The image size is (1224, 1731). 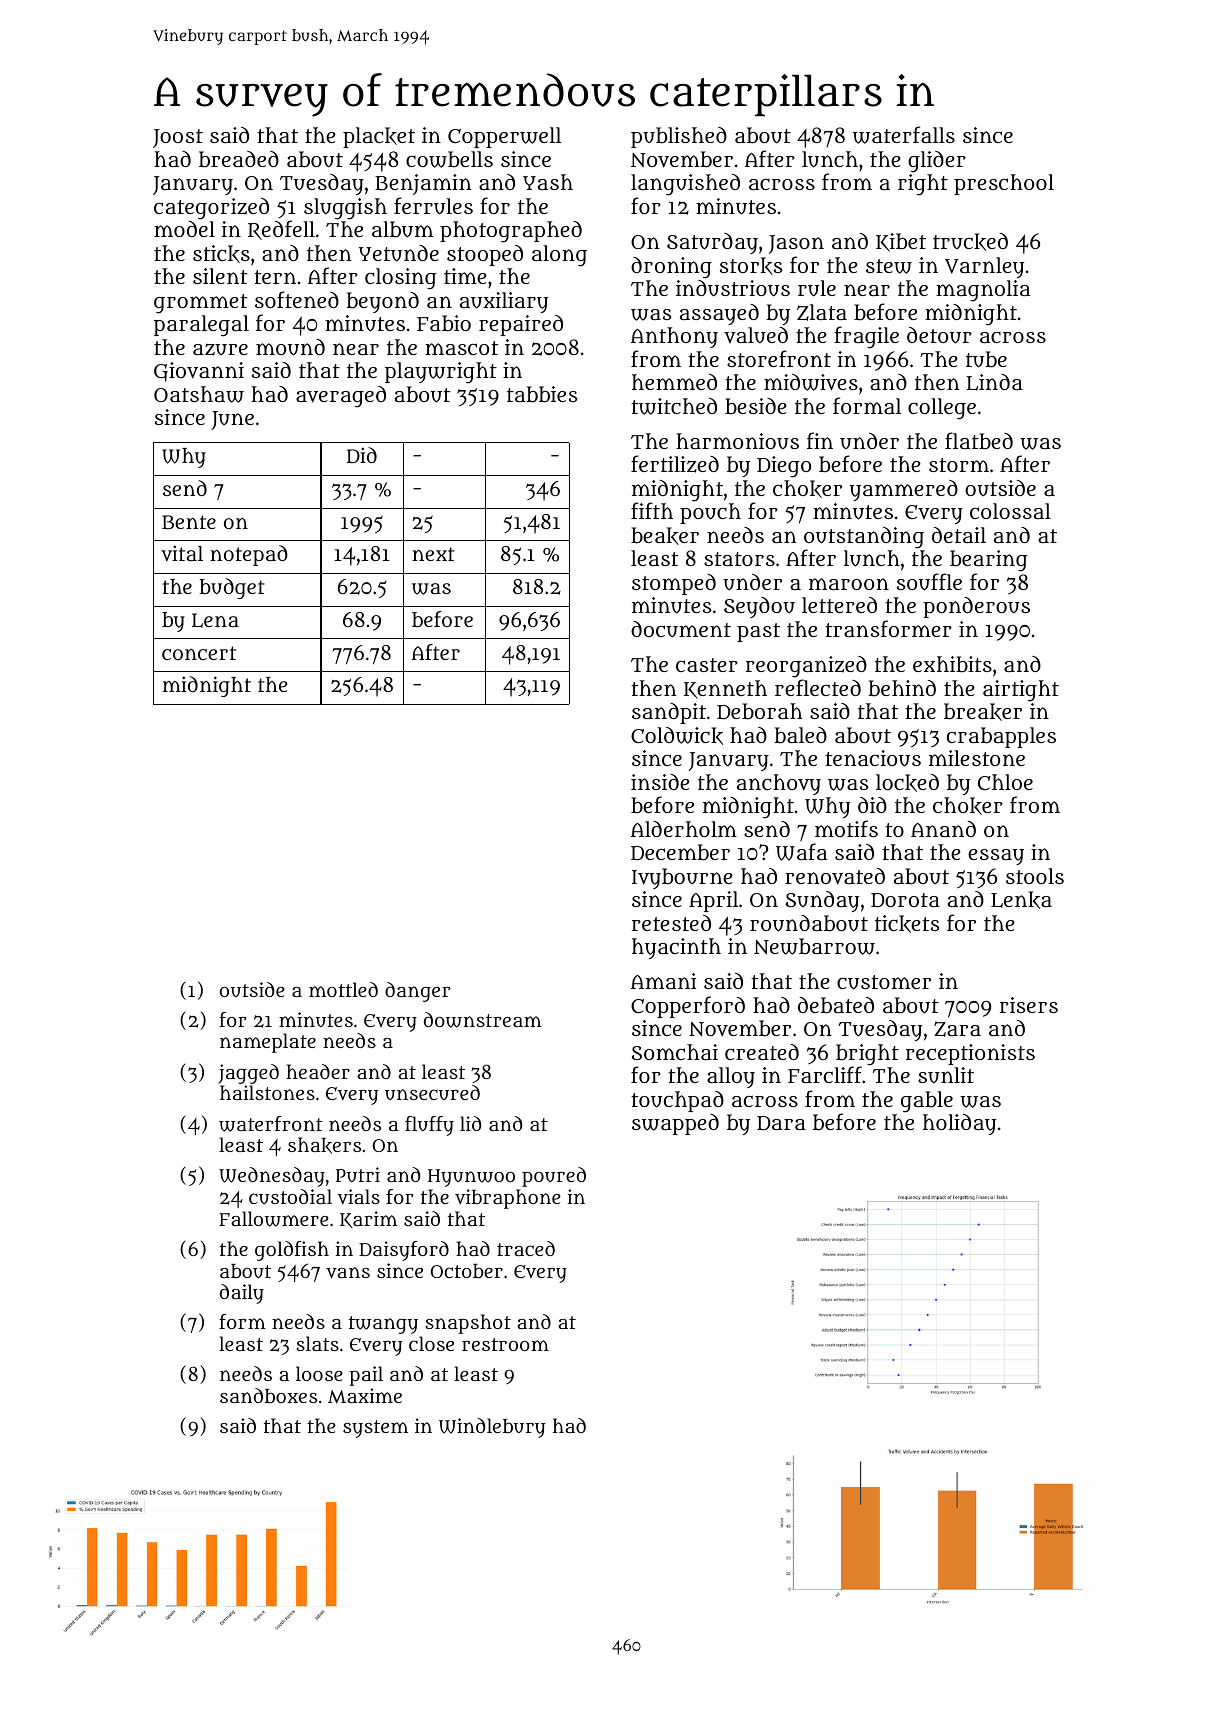 What do you see at coordinates (719, 314) in the page?
I see `assayed` at bounding box center [719, 314].
